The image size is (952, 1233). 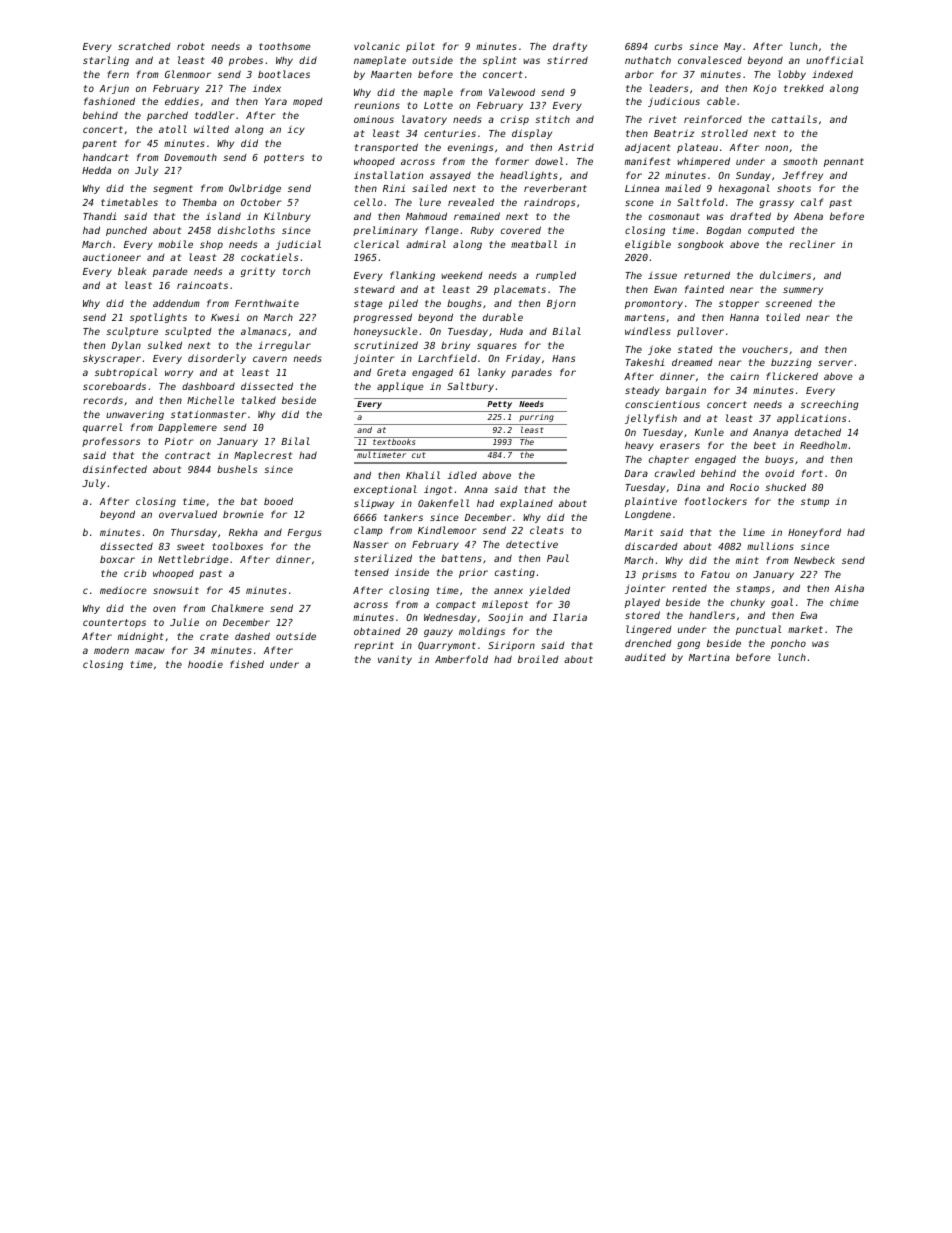 What do you see at coordinates (732, 47) in the screenshot?
I see `May` at bounding box center [732, 47].
